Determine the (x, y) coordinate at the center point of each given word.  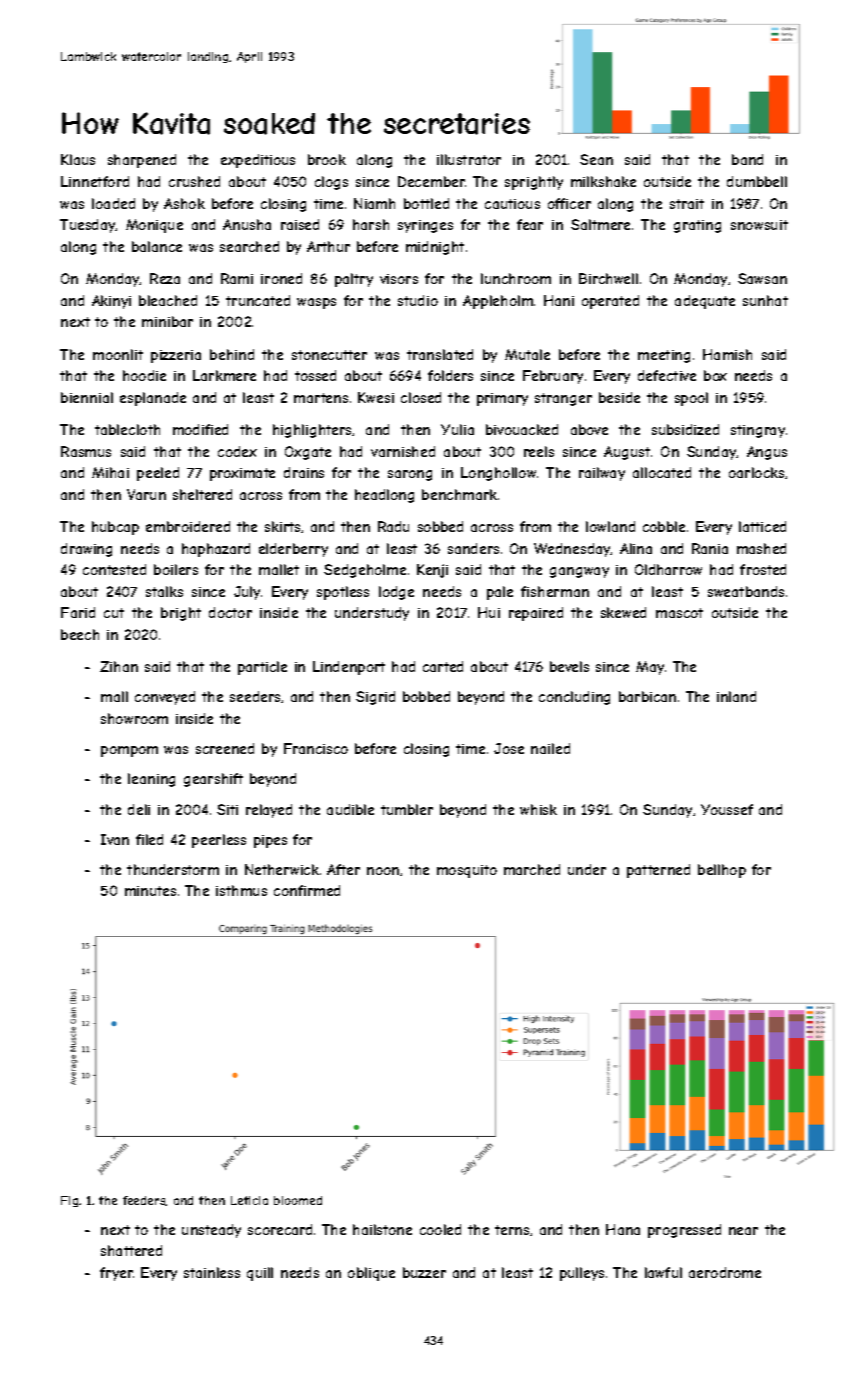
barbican (647, 696)
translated (440, 354)
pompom (129, 751)
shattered (131, 1250)
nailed (550, 748)
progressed (684, 1231)
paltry (354, 280)
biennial (87, 397)
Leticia (249, 1200)
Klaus (78, 159)
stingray (758, 431)
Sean (596, 159)
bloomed (298, 1200)
